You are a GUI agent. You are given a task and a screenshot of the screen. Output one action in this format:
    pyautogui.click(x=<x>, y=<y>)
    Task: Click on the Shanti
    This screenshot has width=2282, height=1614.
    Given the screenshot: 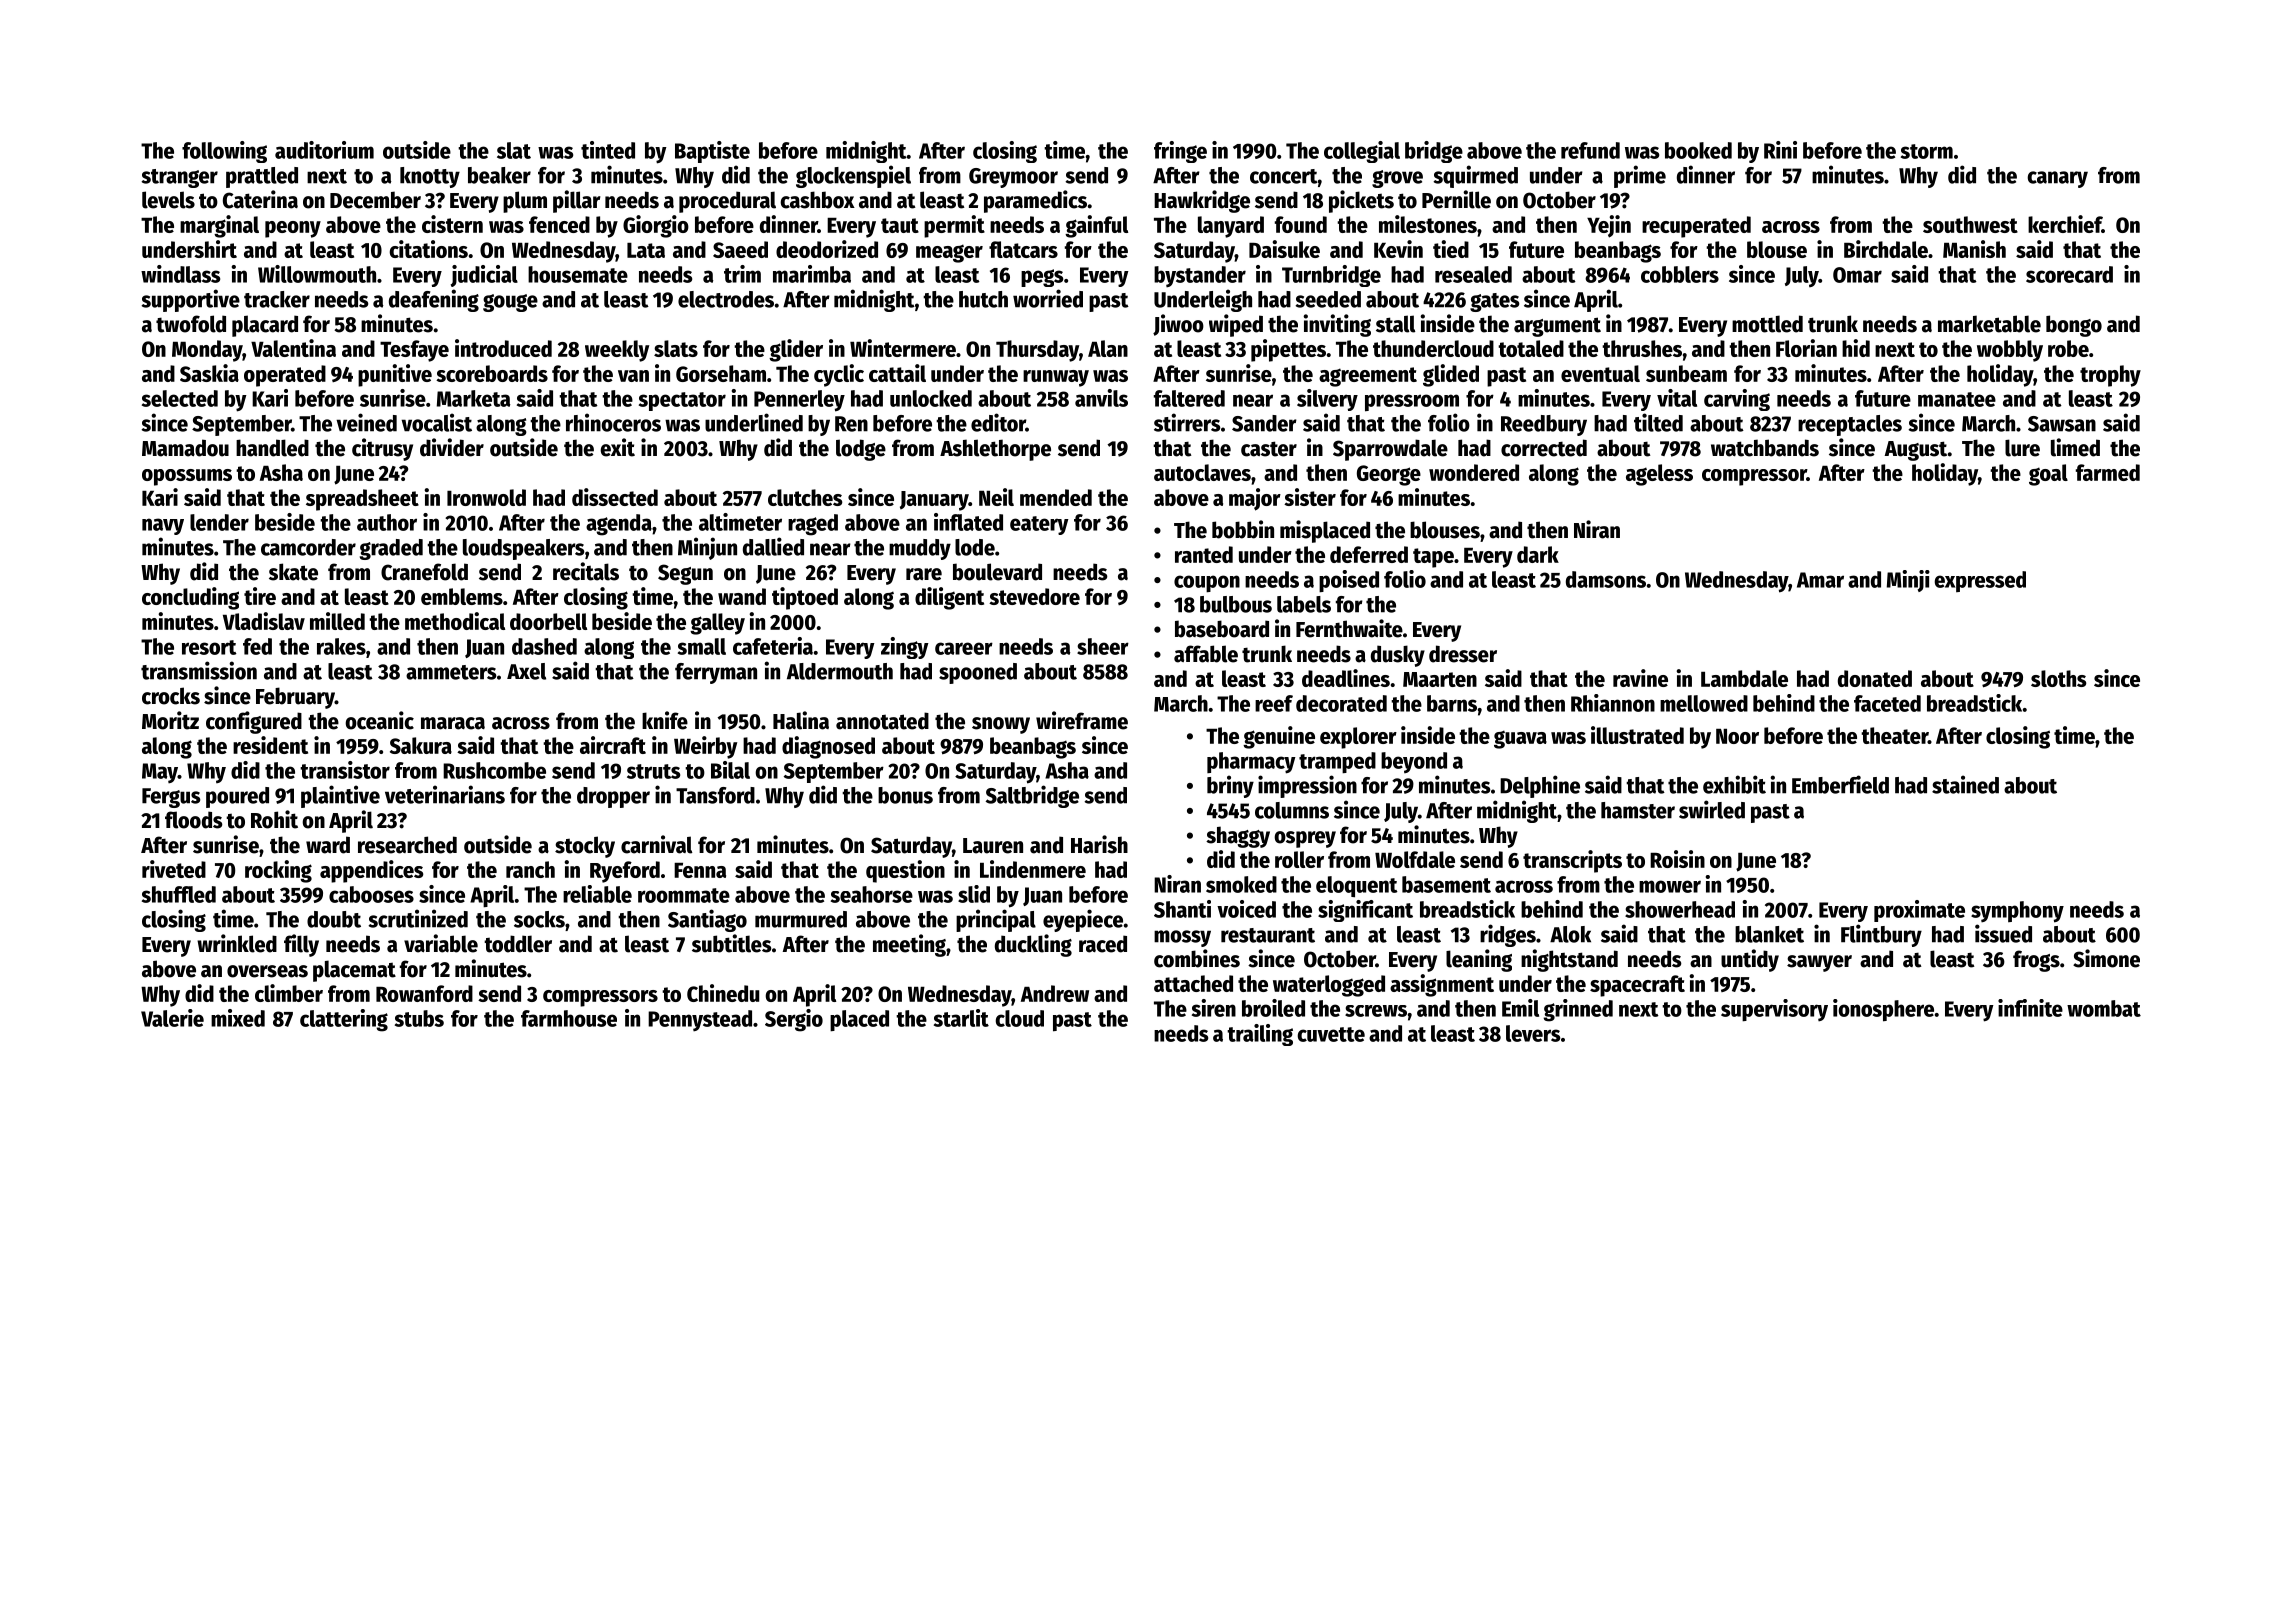 What is the action you would take?
    pyautogui.click(x=1182, y=909)
